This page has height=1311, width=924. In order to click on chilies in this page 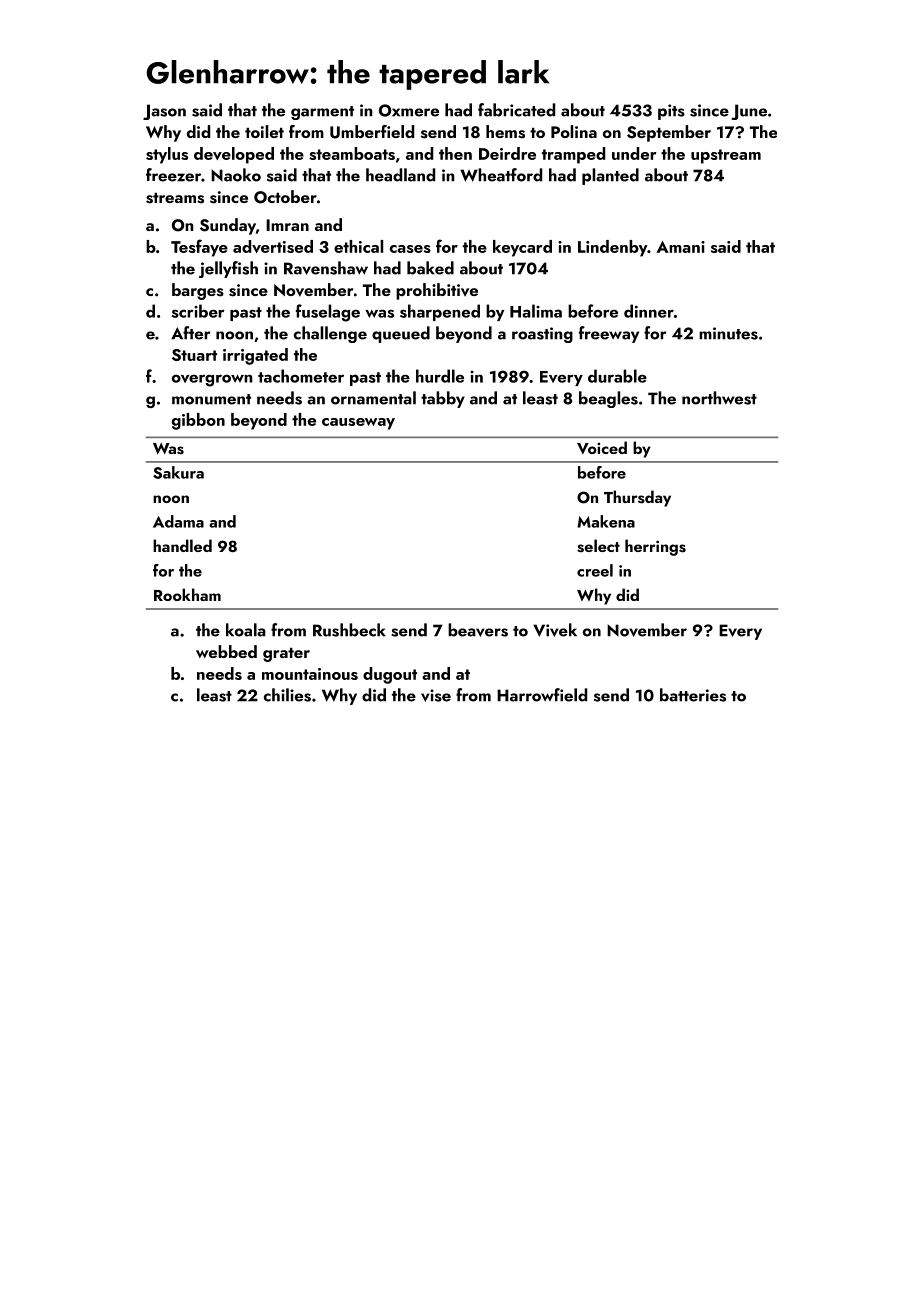, I will do `click(287, 695)`.
